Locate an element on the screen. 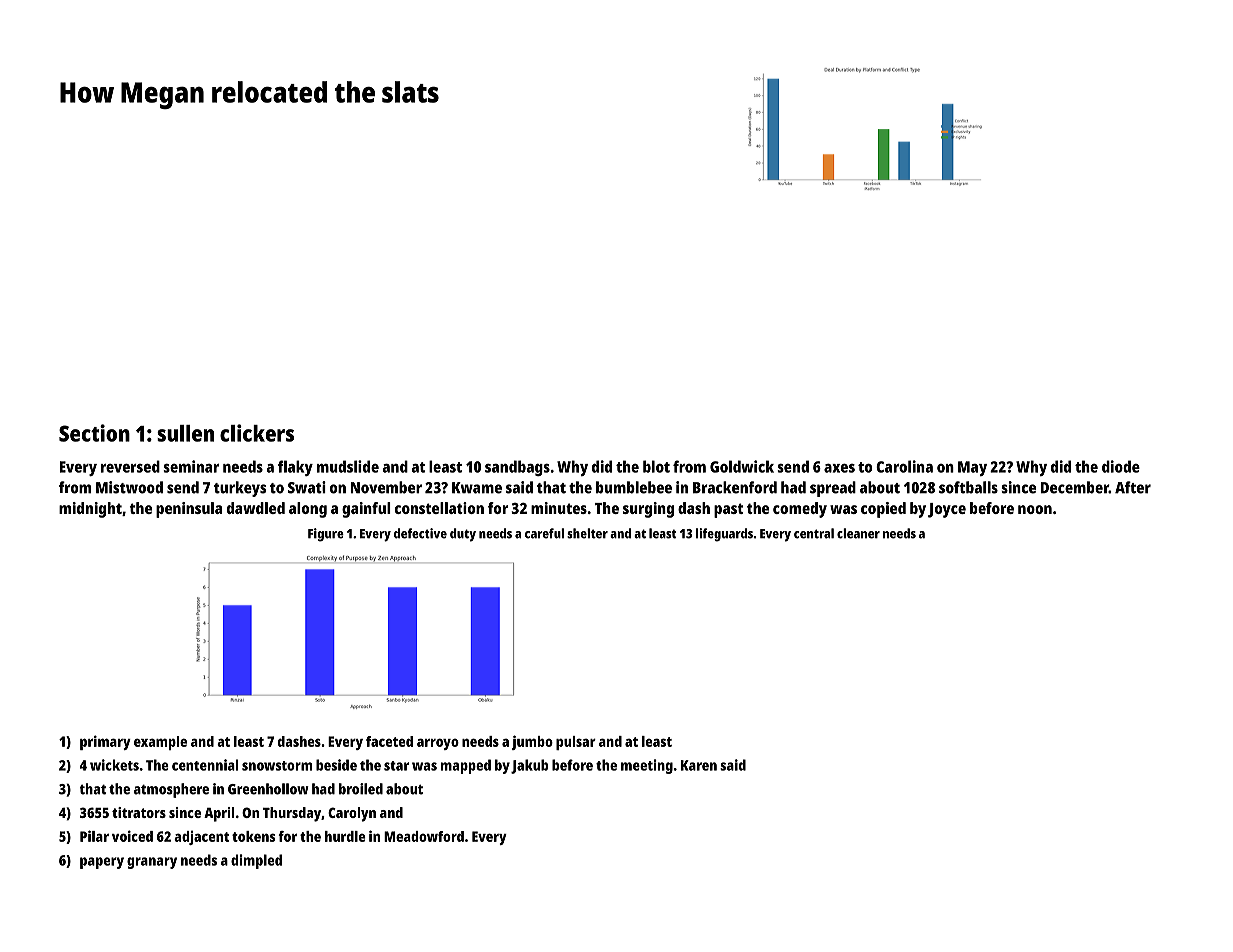 The height and width of the screenshot is (952, 1233). flaky is located at coordinates (295, 468).
